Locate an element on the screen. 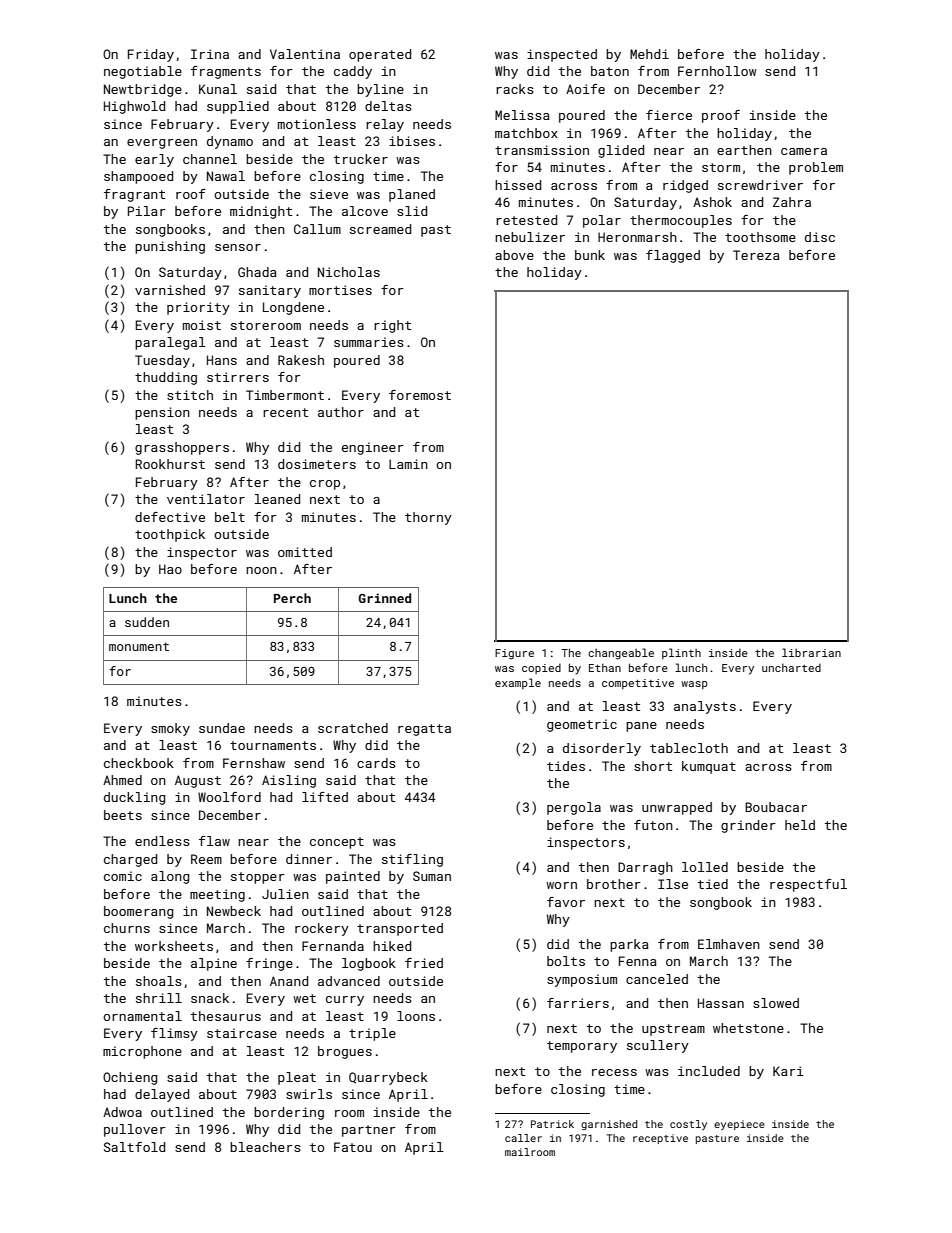  deltas is located at coordinates (388, 106).
